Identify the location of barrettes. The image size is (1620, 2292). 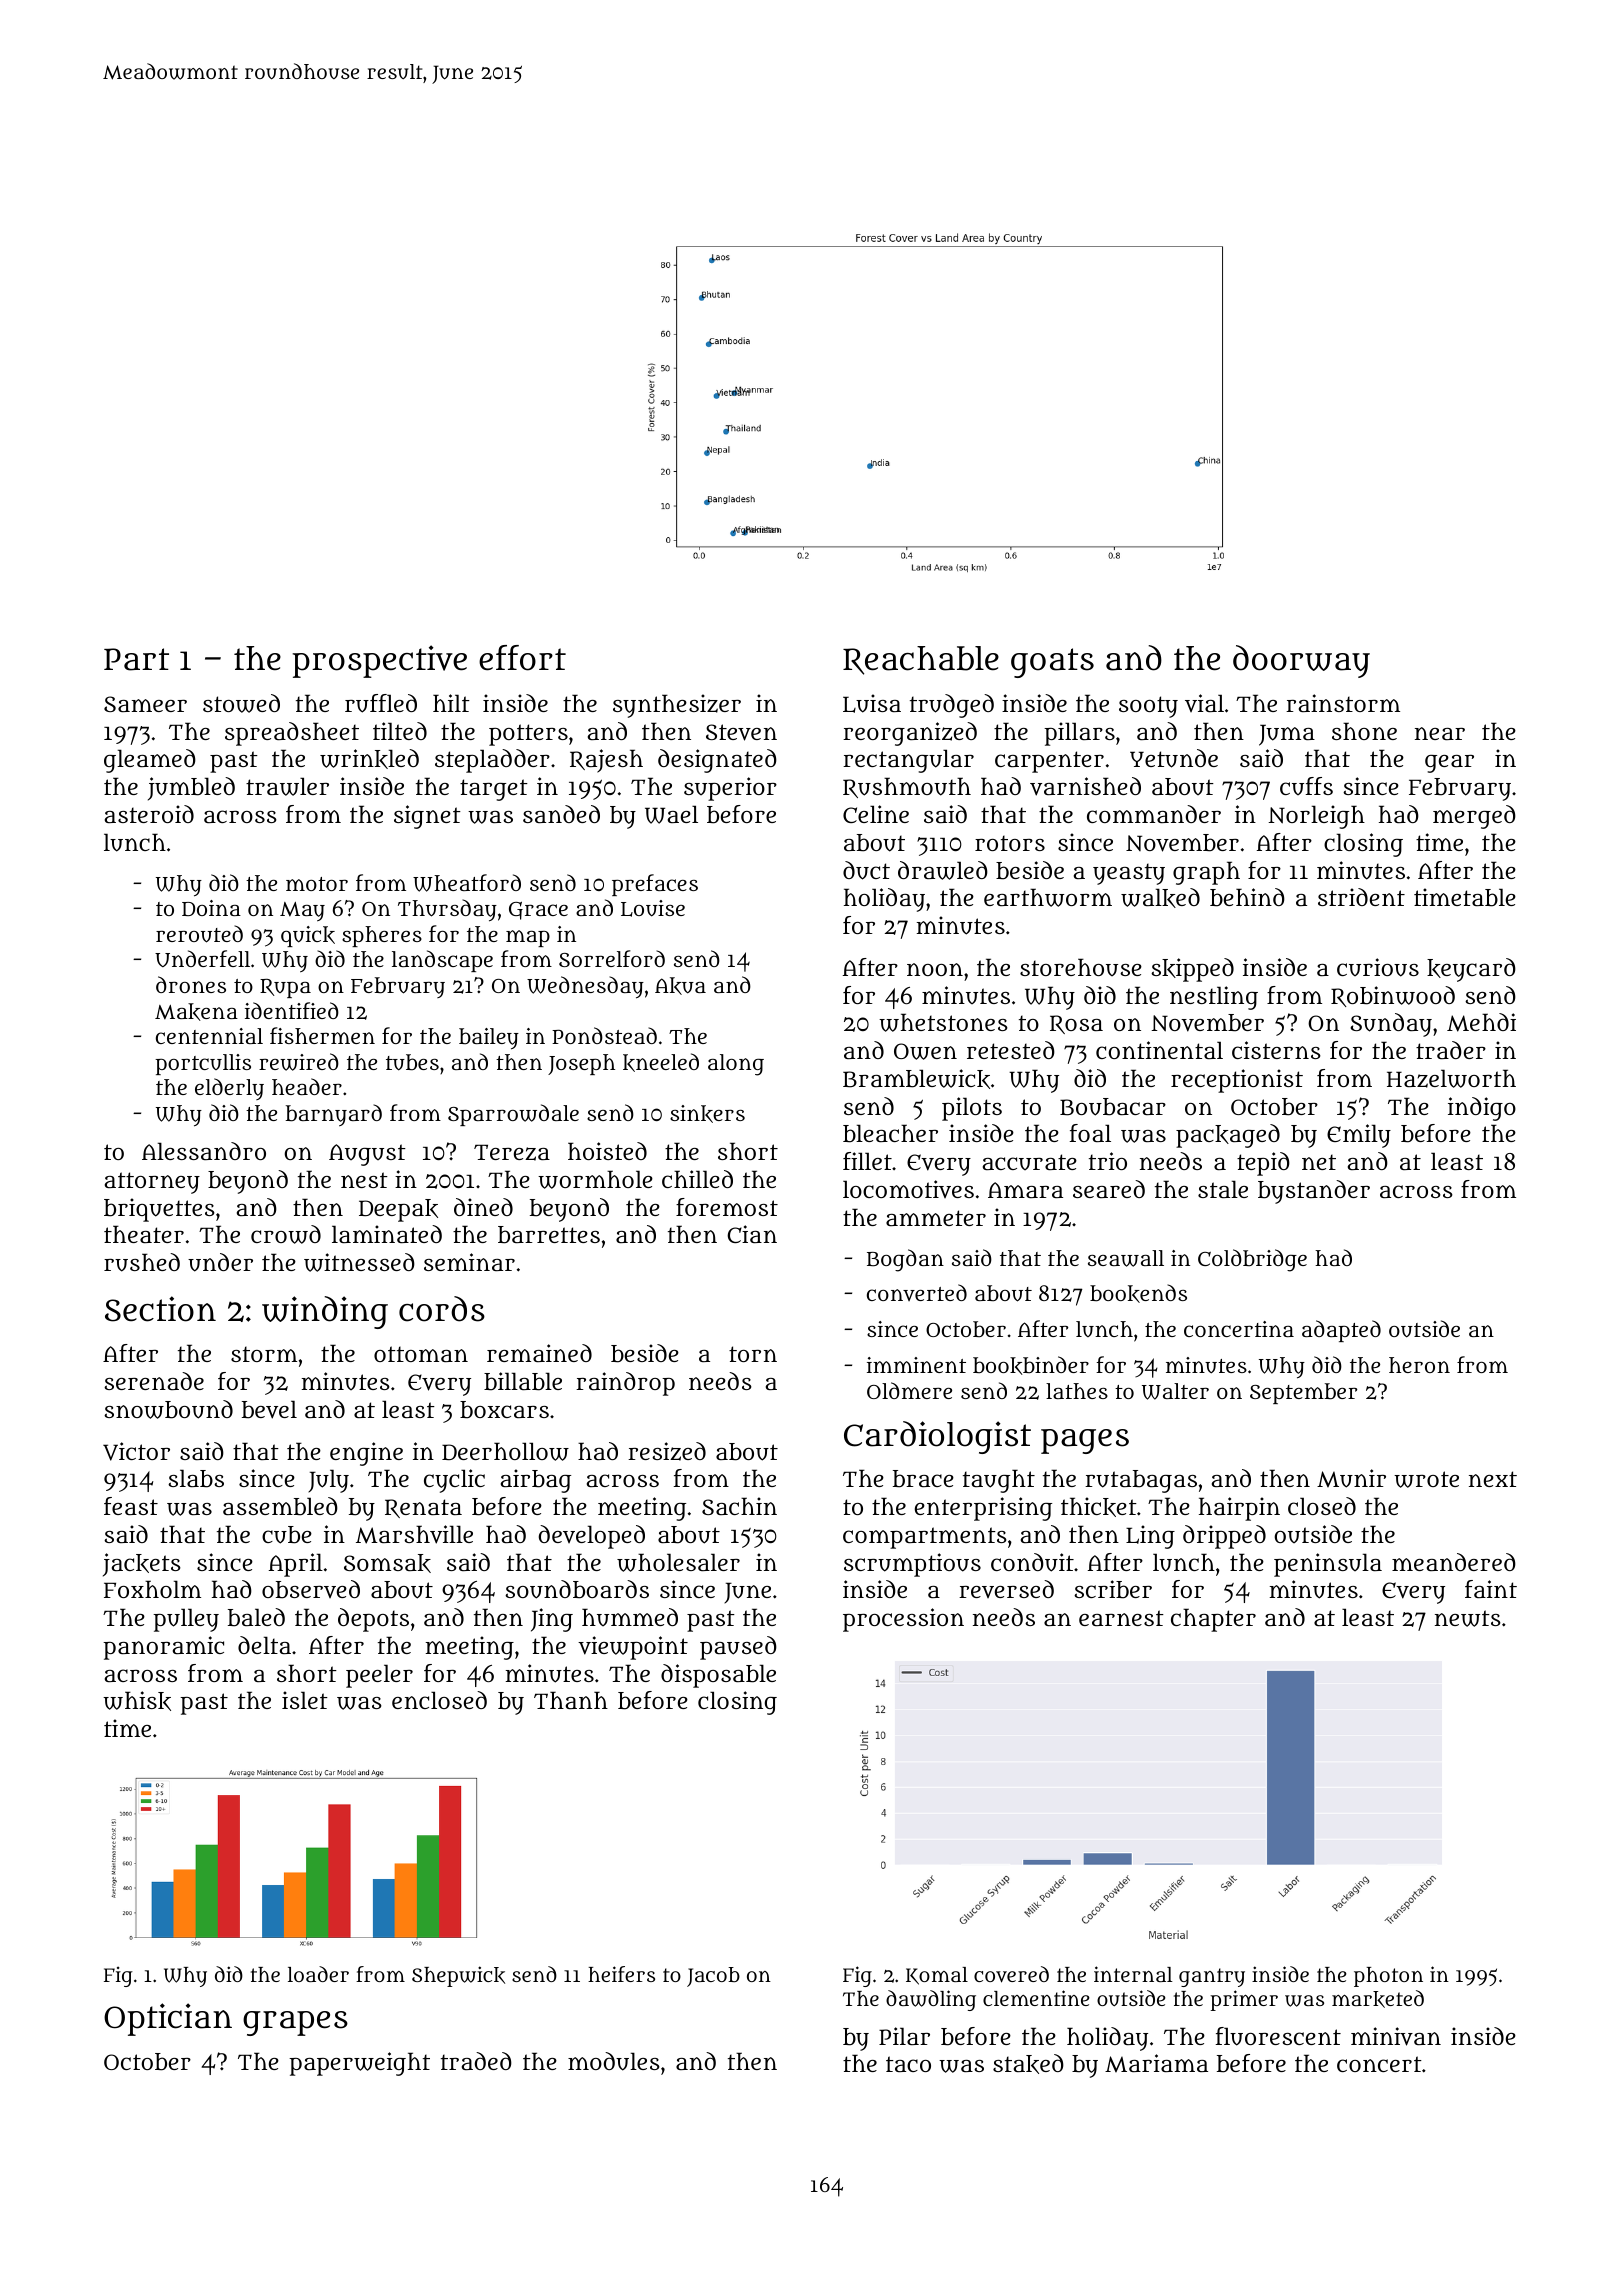
(549, 1235).
